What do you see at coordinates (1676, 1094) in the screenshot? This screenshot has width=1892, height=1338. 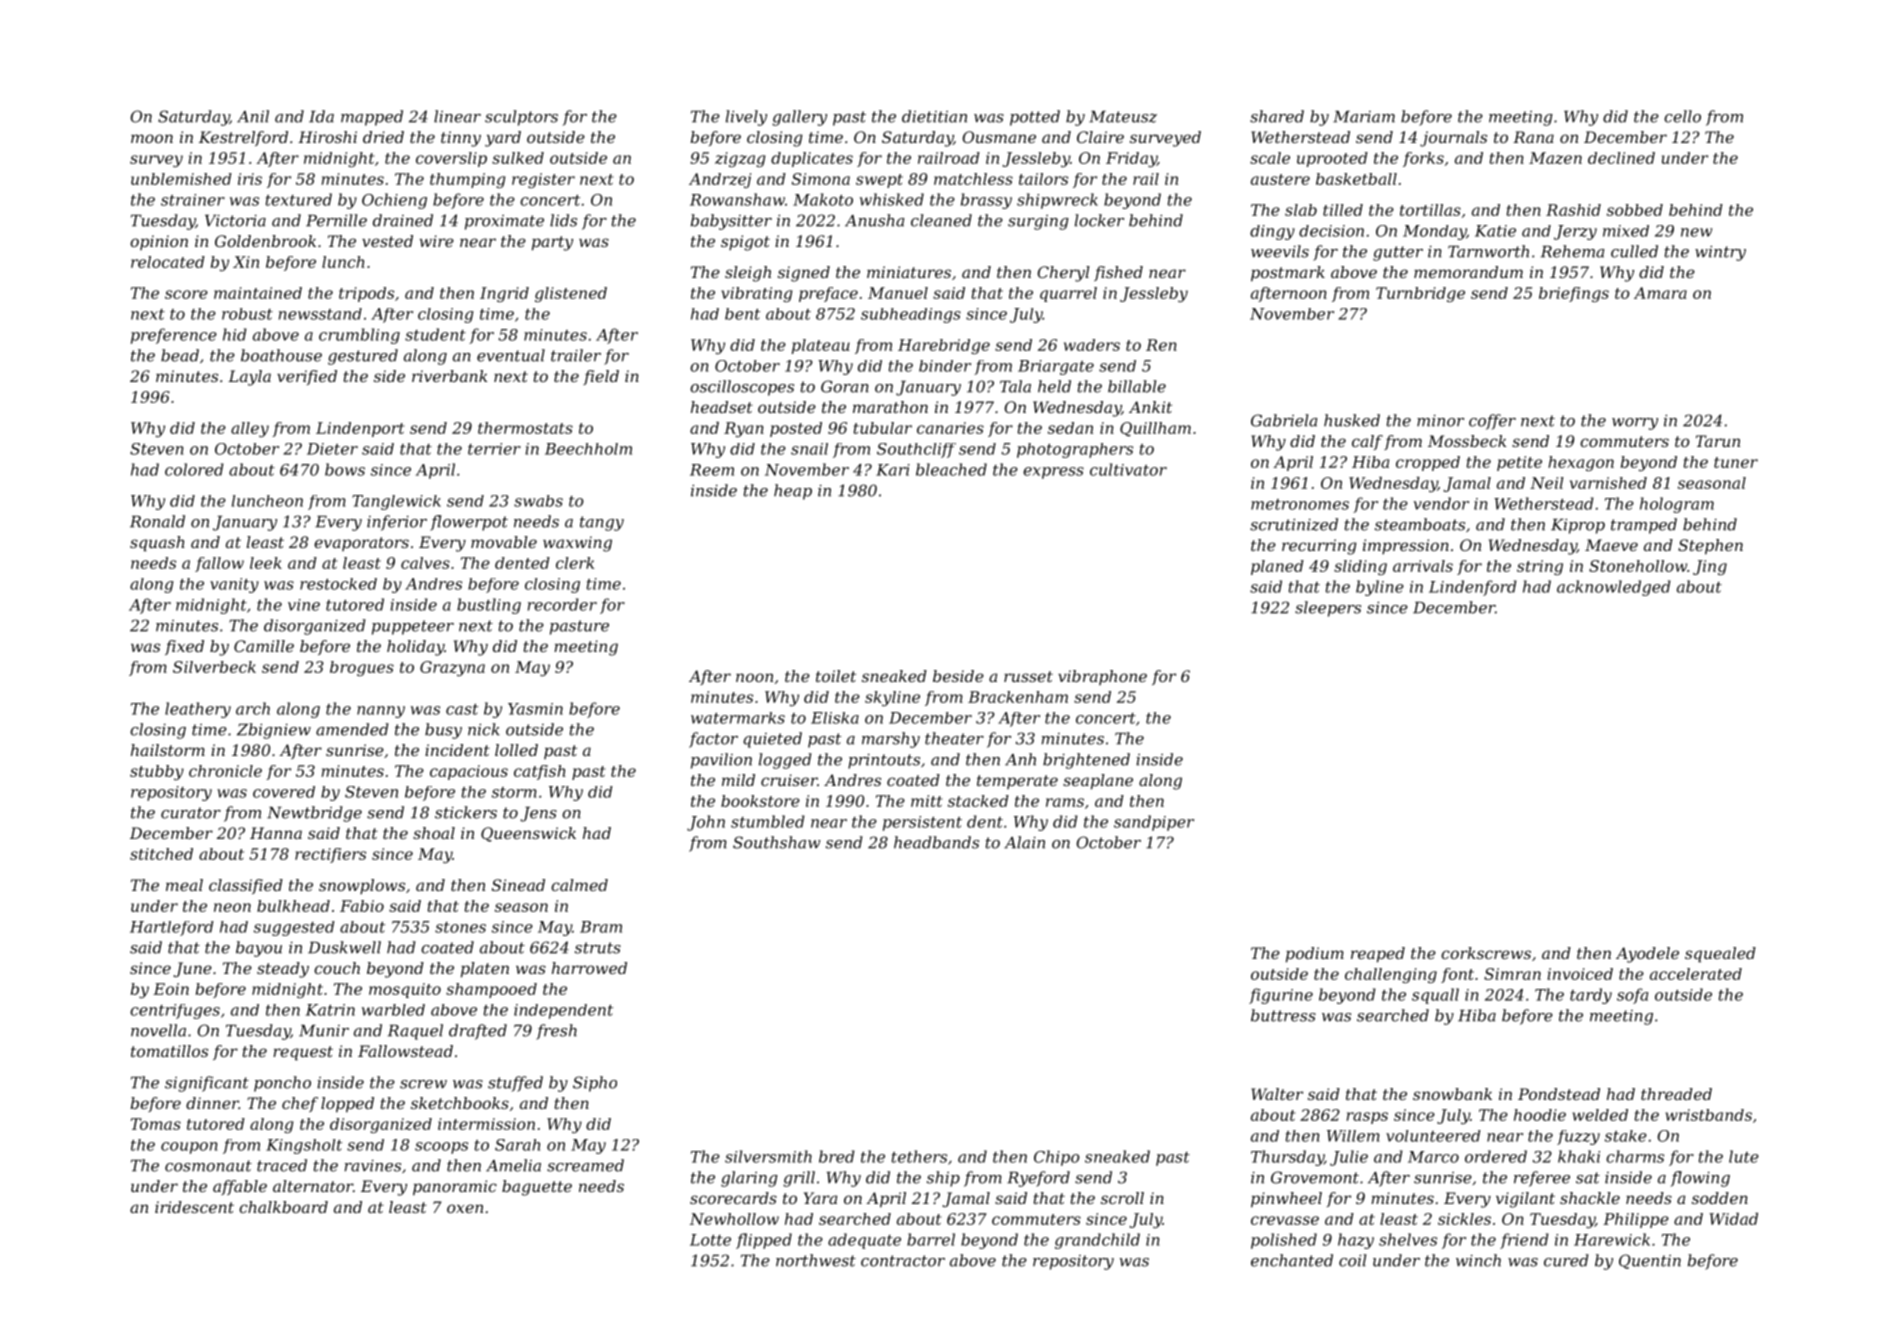 I see `threaded` at bounding box center [1676, 1094].
